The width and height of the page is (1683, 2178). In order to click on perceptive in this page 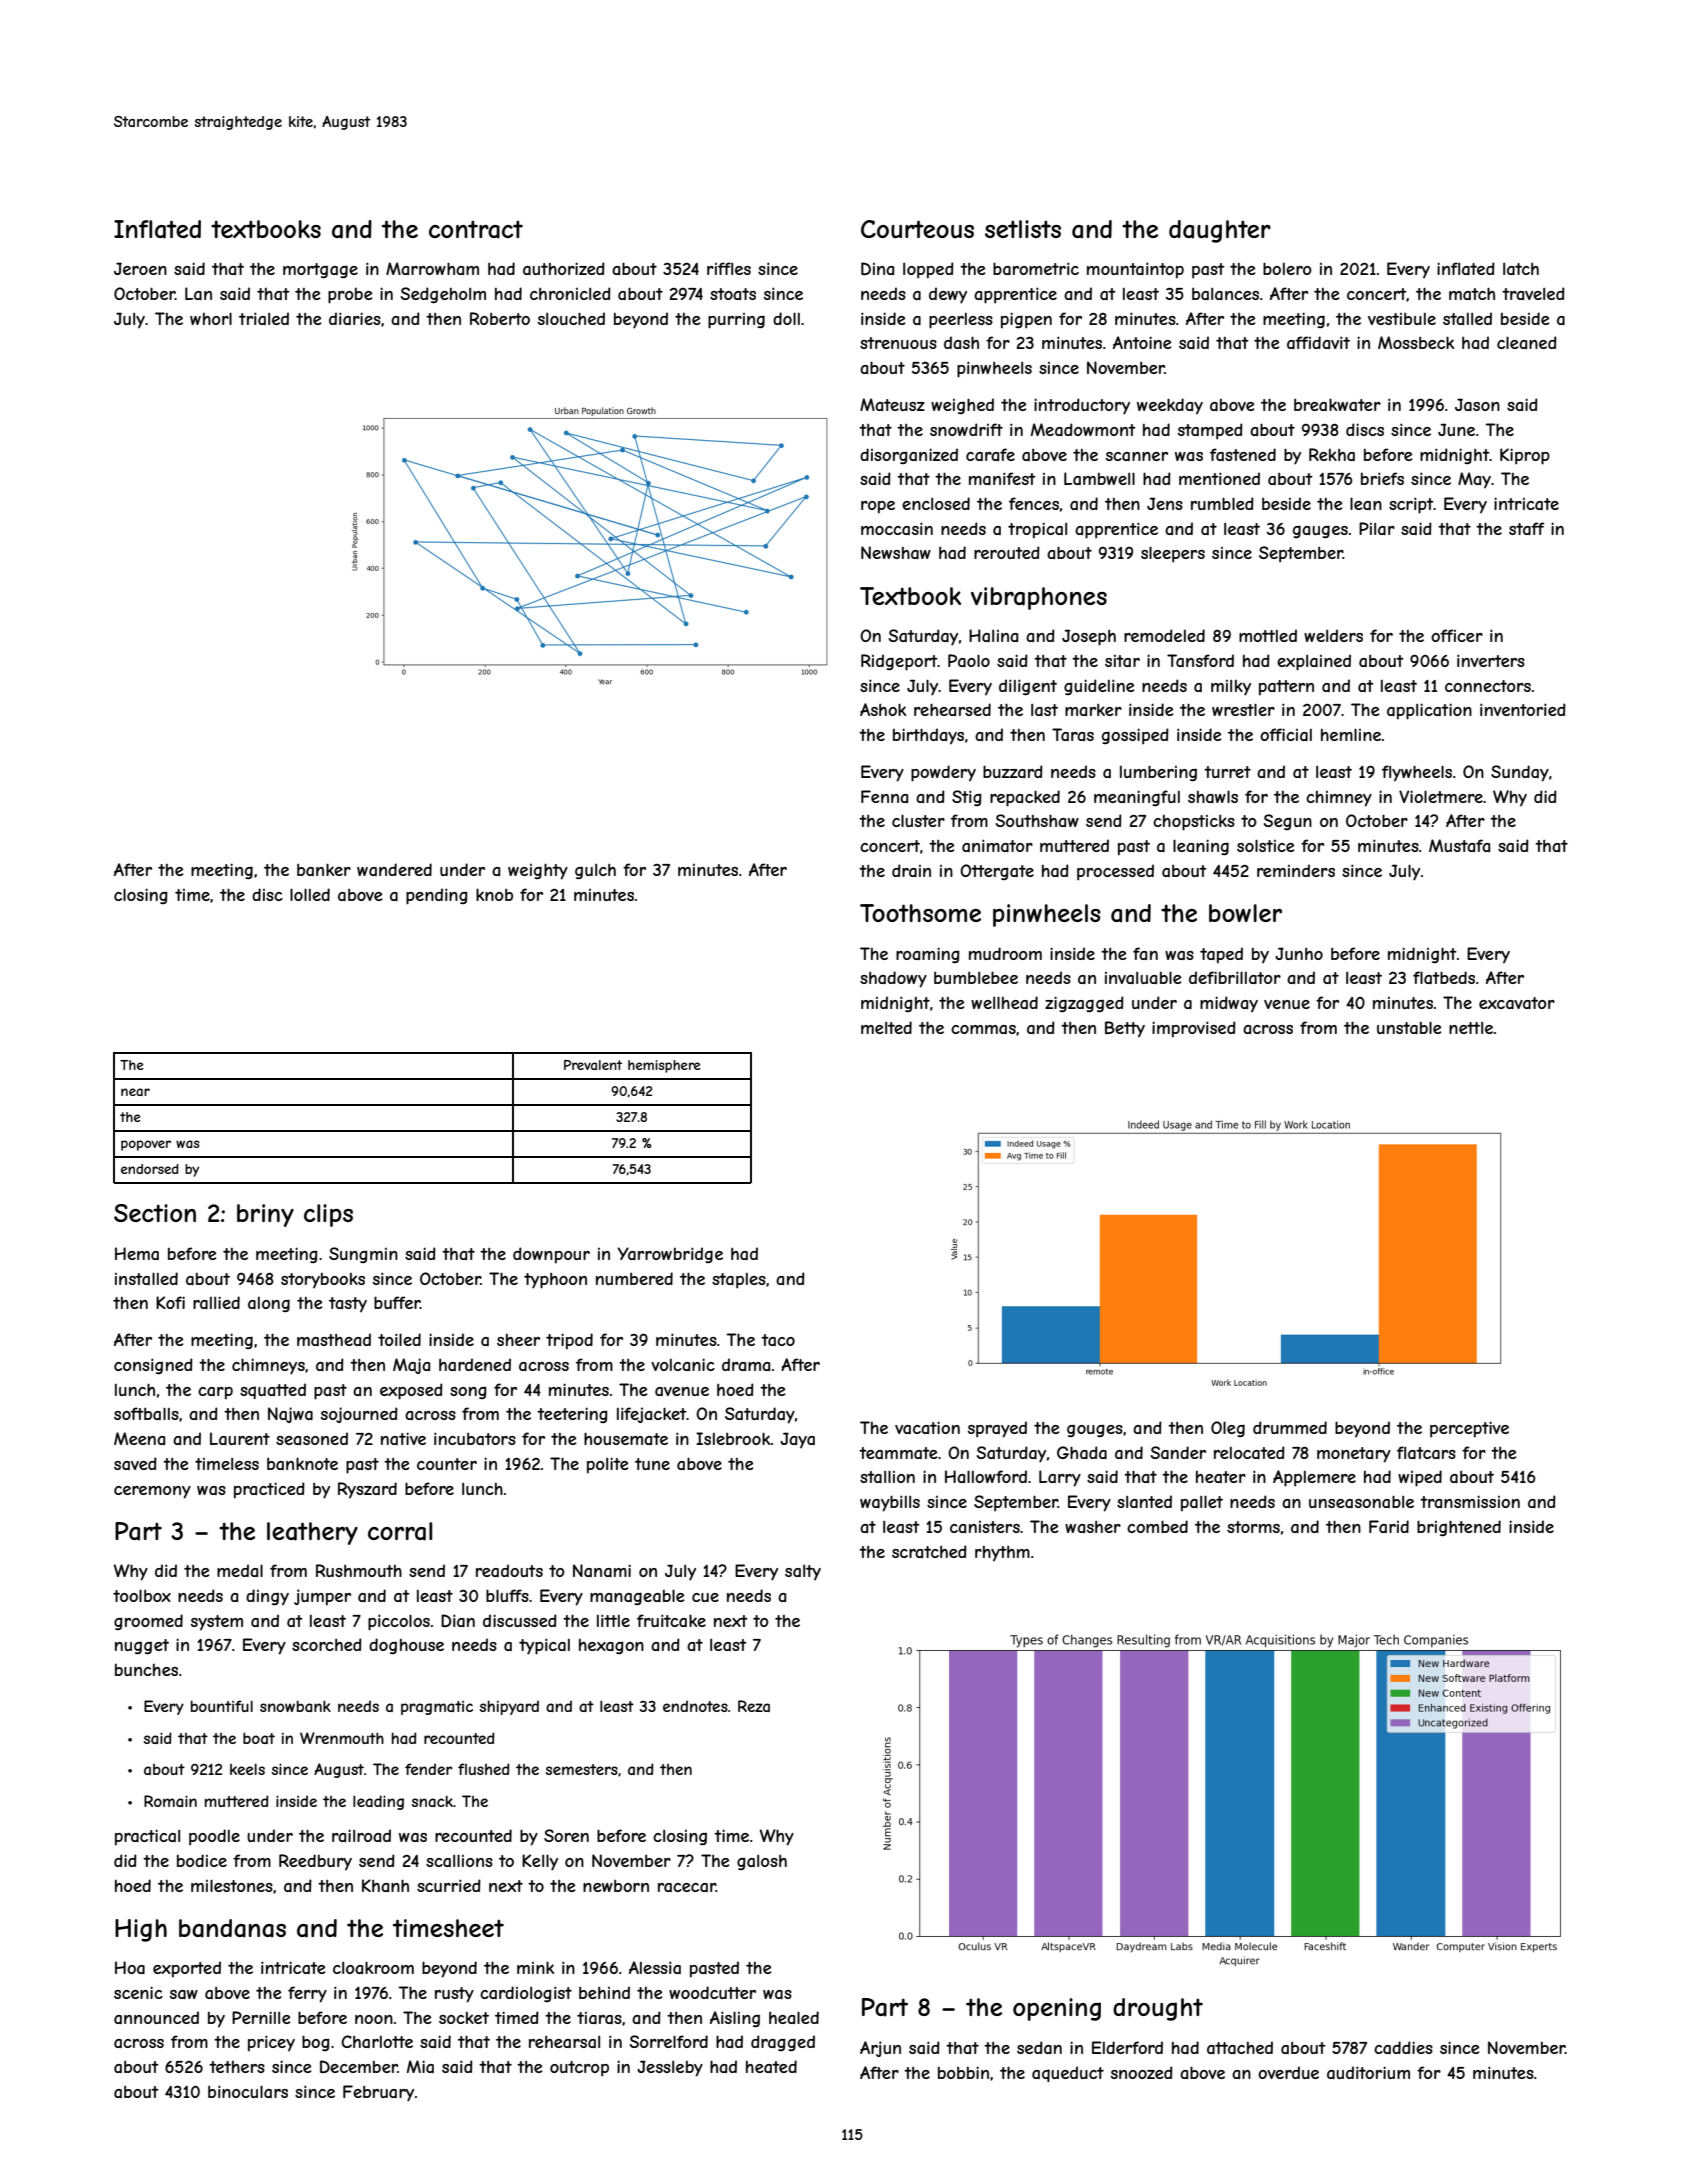, I will do `click(1469, 1429)`.
